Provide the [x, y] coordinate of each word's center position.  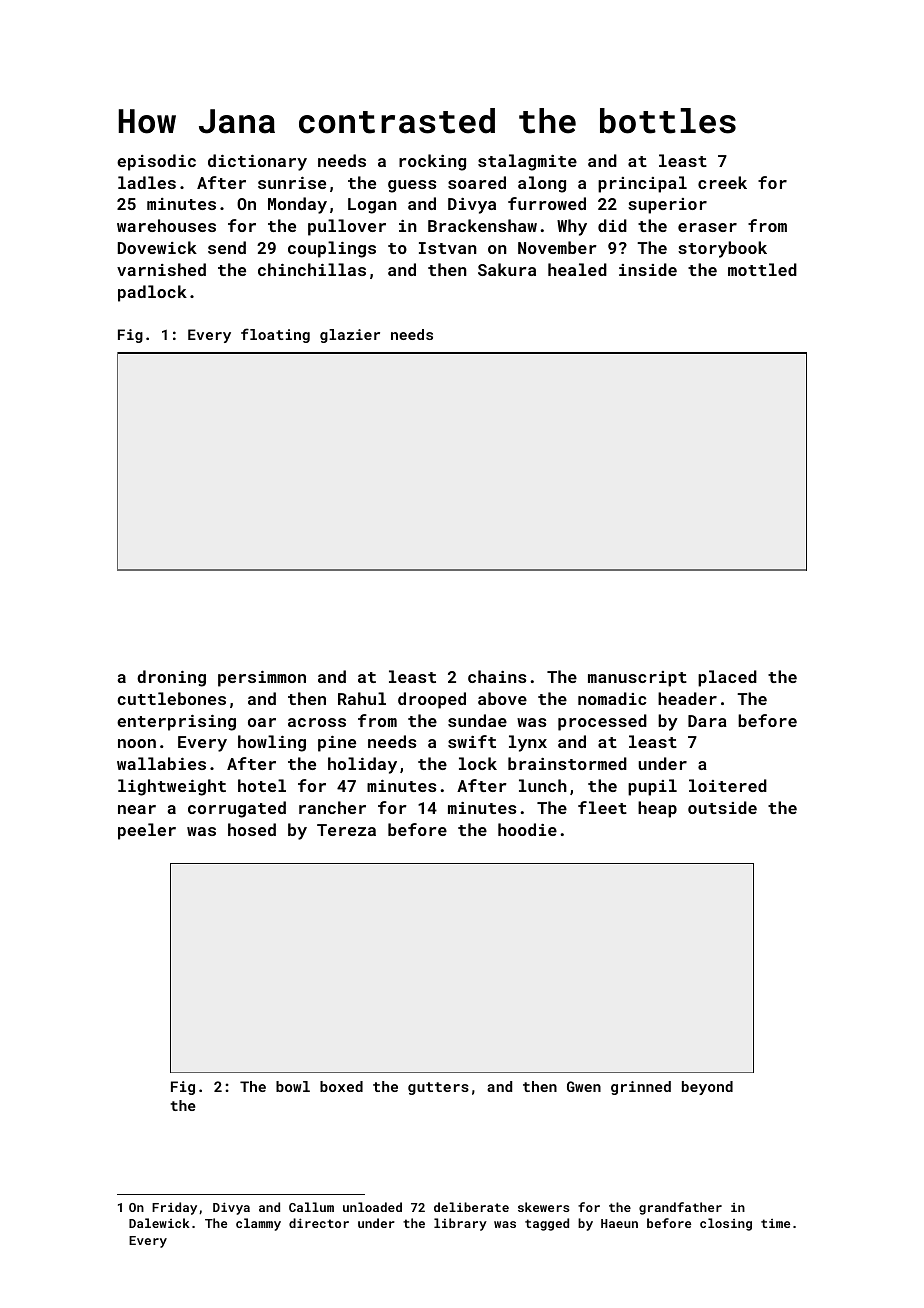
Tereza [346, 830]
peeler [147, 831]
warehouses [166, 225]
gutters [438, 1088]
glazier [350, 336]
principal [642, 184]
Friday [174, 1208]
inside [648, 269]
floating [275, 335]
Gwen [584, 1086]
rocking [432, 162]
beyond [707, 1088]
